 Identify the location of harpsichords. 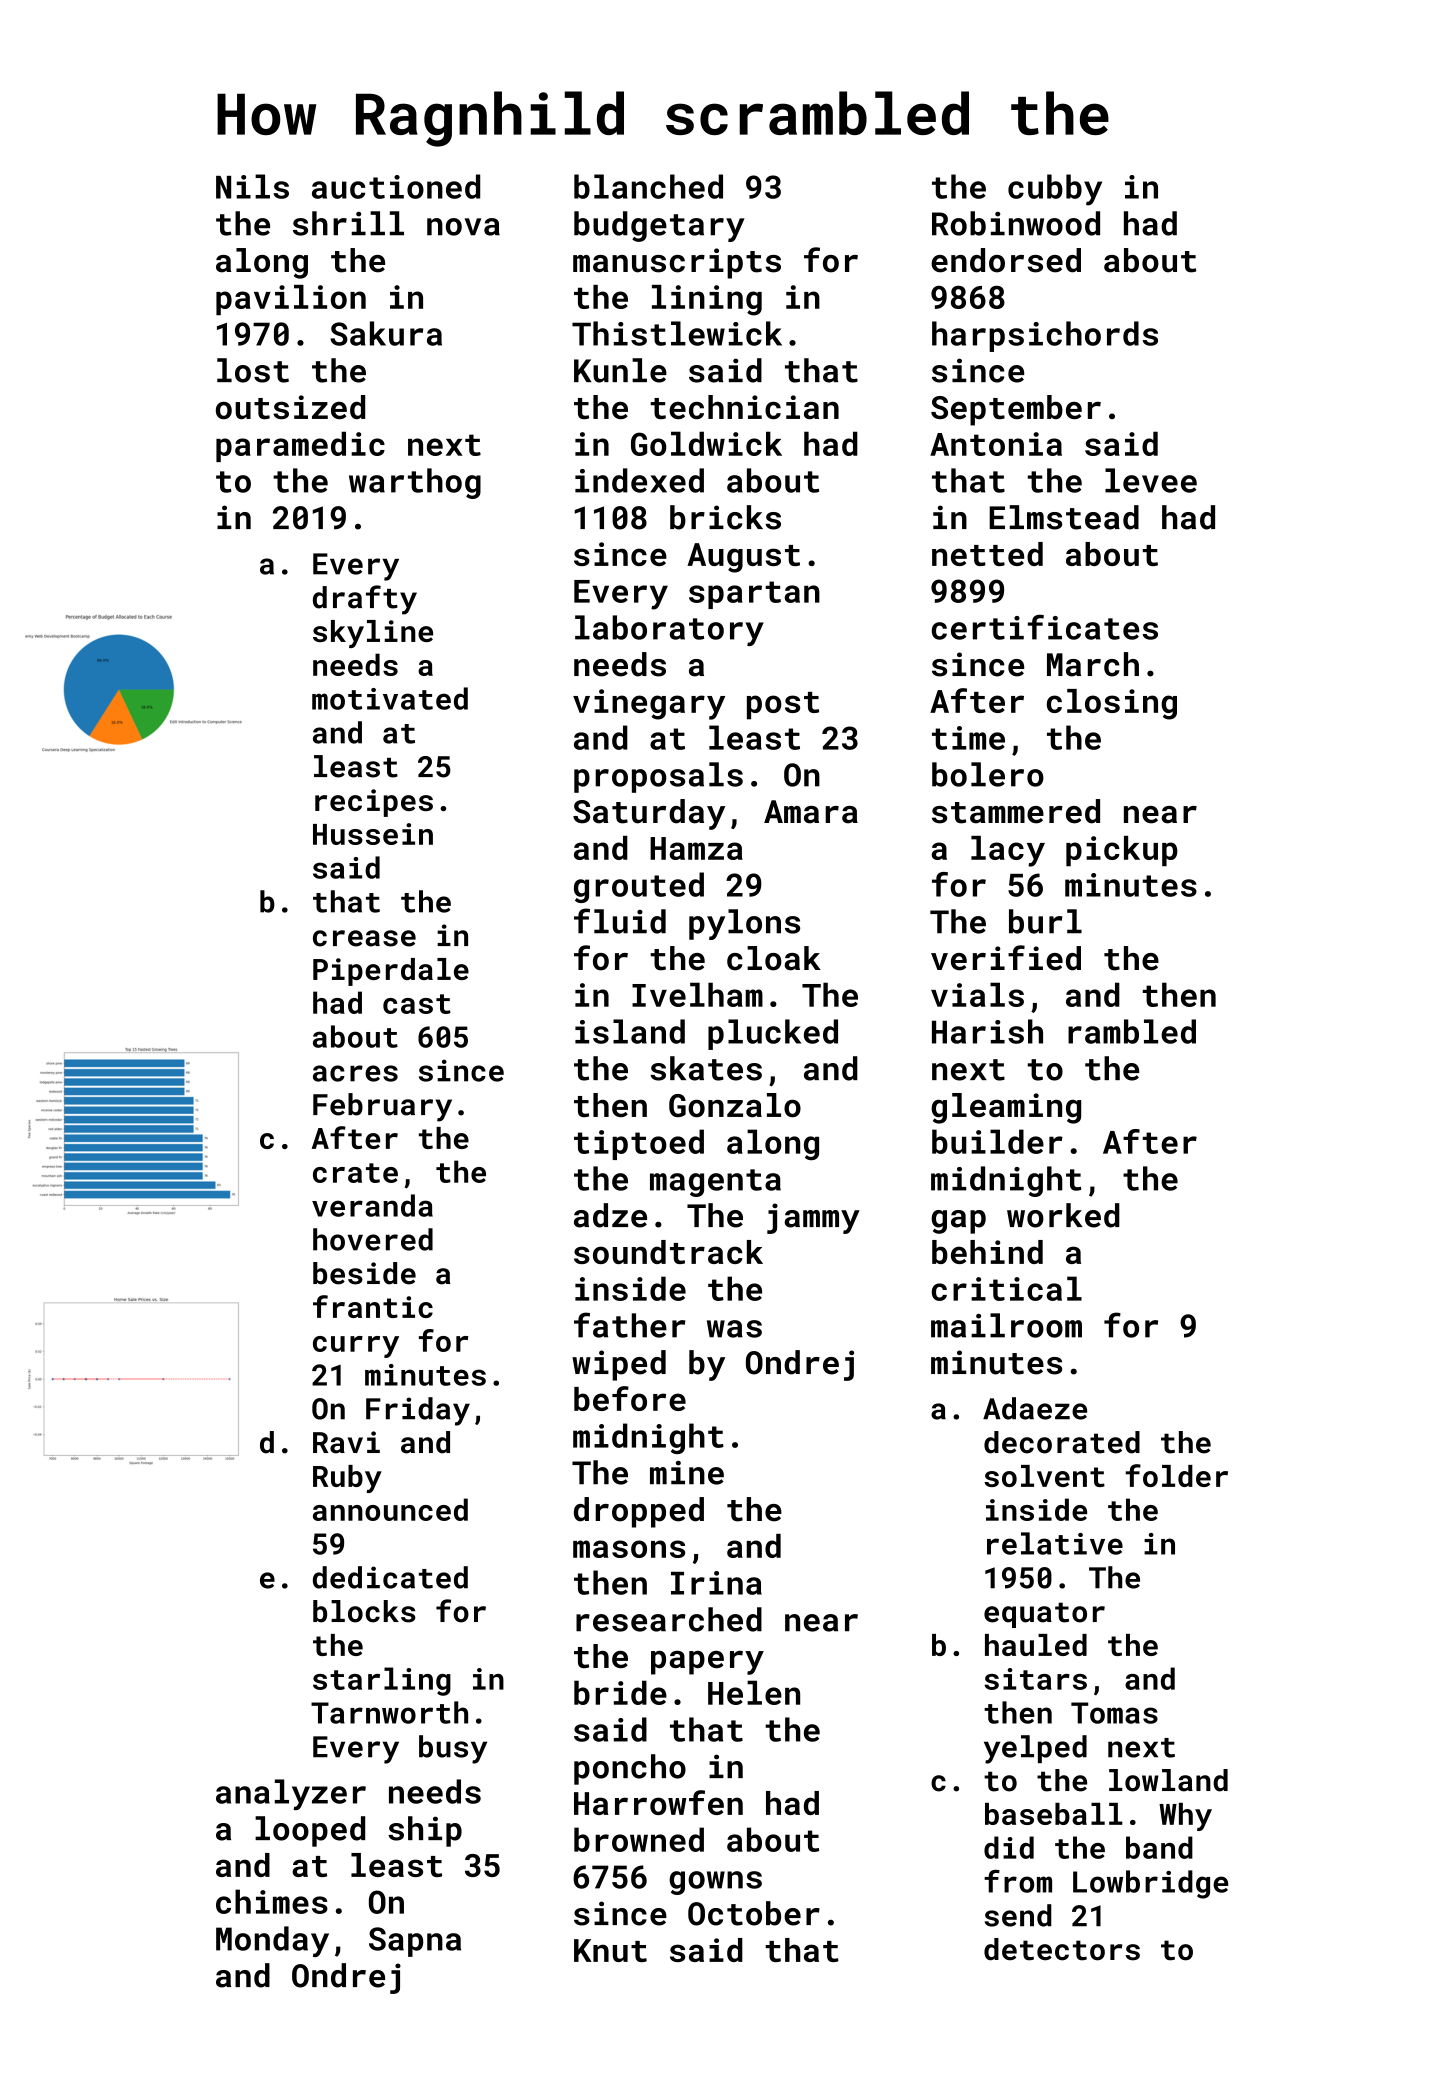
(1045, 336).
